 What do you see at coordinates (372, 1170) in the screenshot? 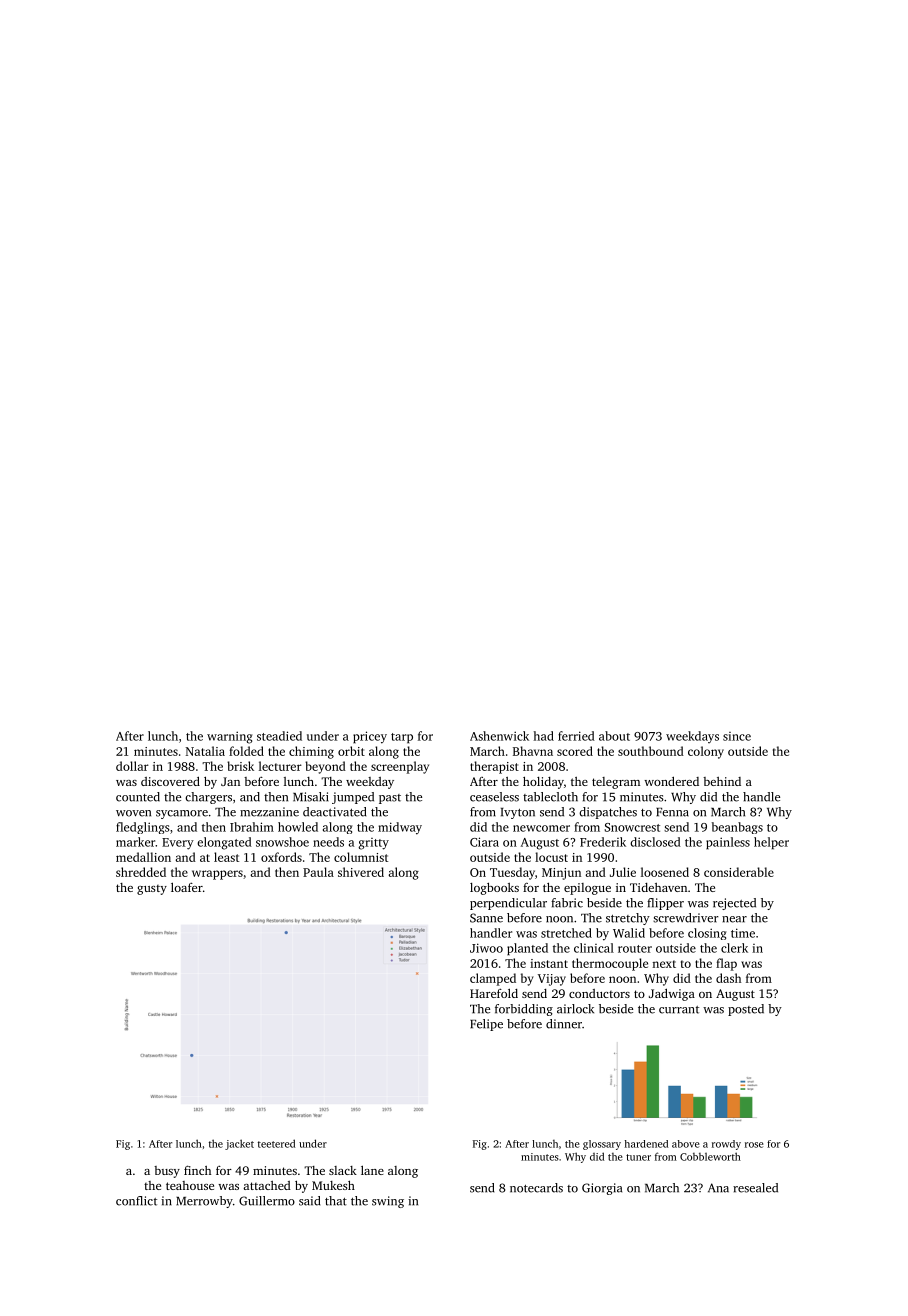
I see `lane` at bounding box center [372, 1170].
